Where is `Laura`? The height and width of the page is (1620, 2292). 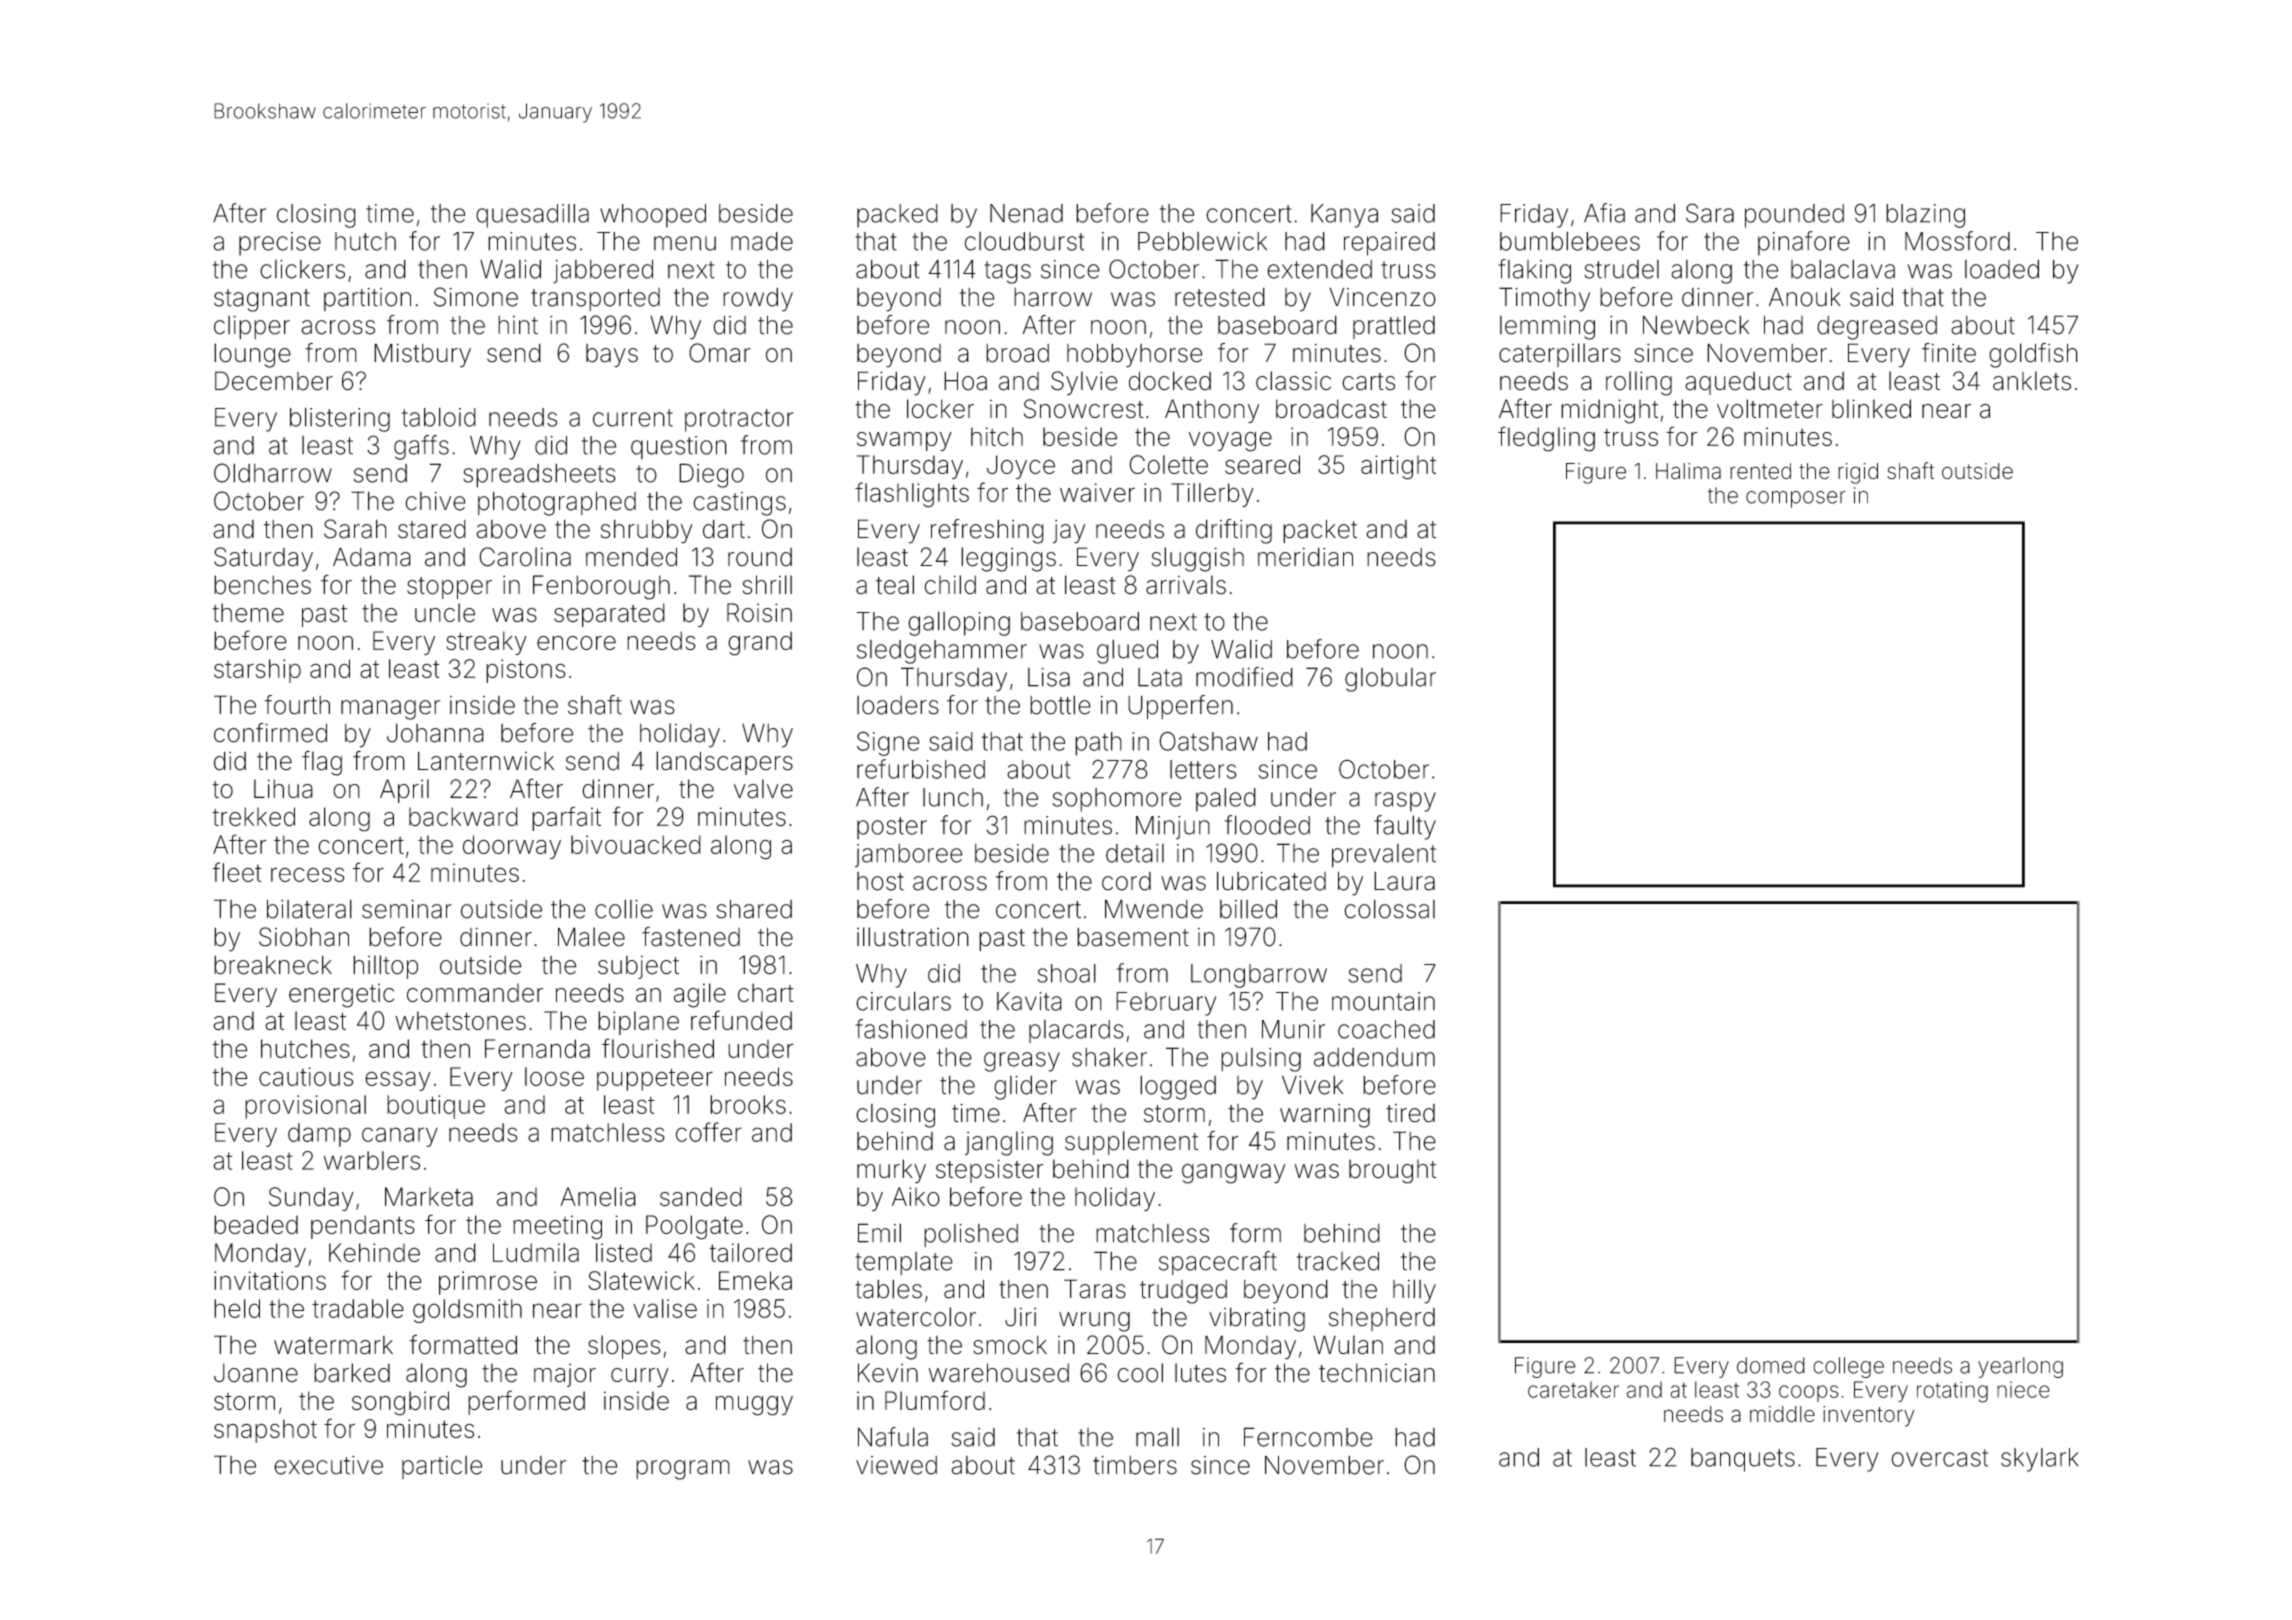 Laura is located at coordinates (1404, 881).
